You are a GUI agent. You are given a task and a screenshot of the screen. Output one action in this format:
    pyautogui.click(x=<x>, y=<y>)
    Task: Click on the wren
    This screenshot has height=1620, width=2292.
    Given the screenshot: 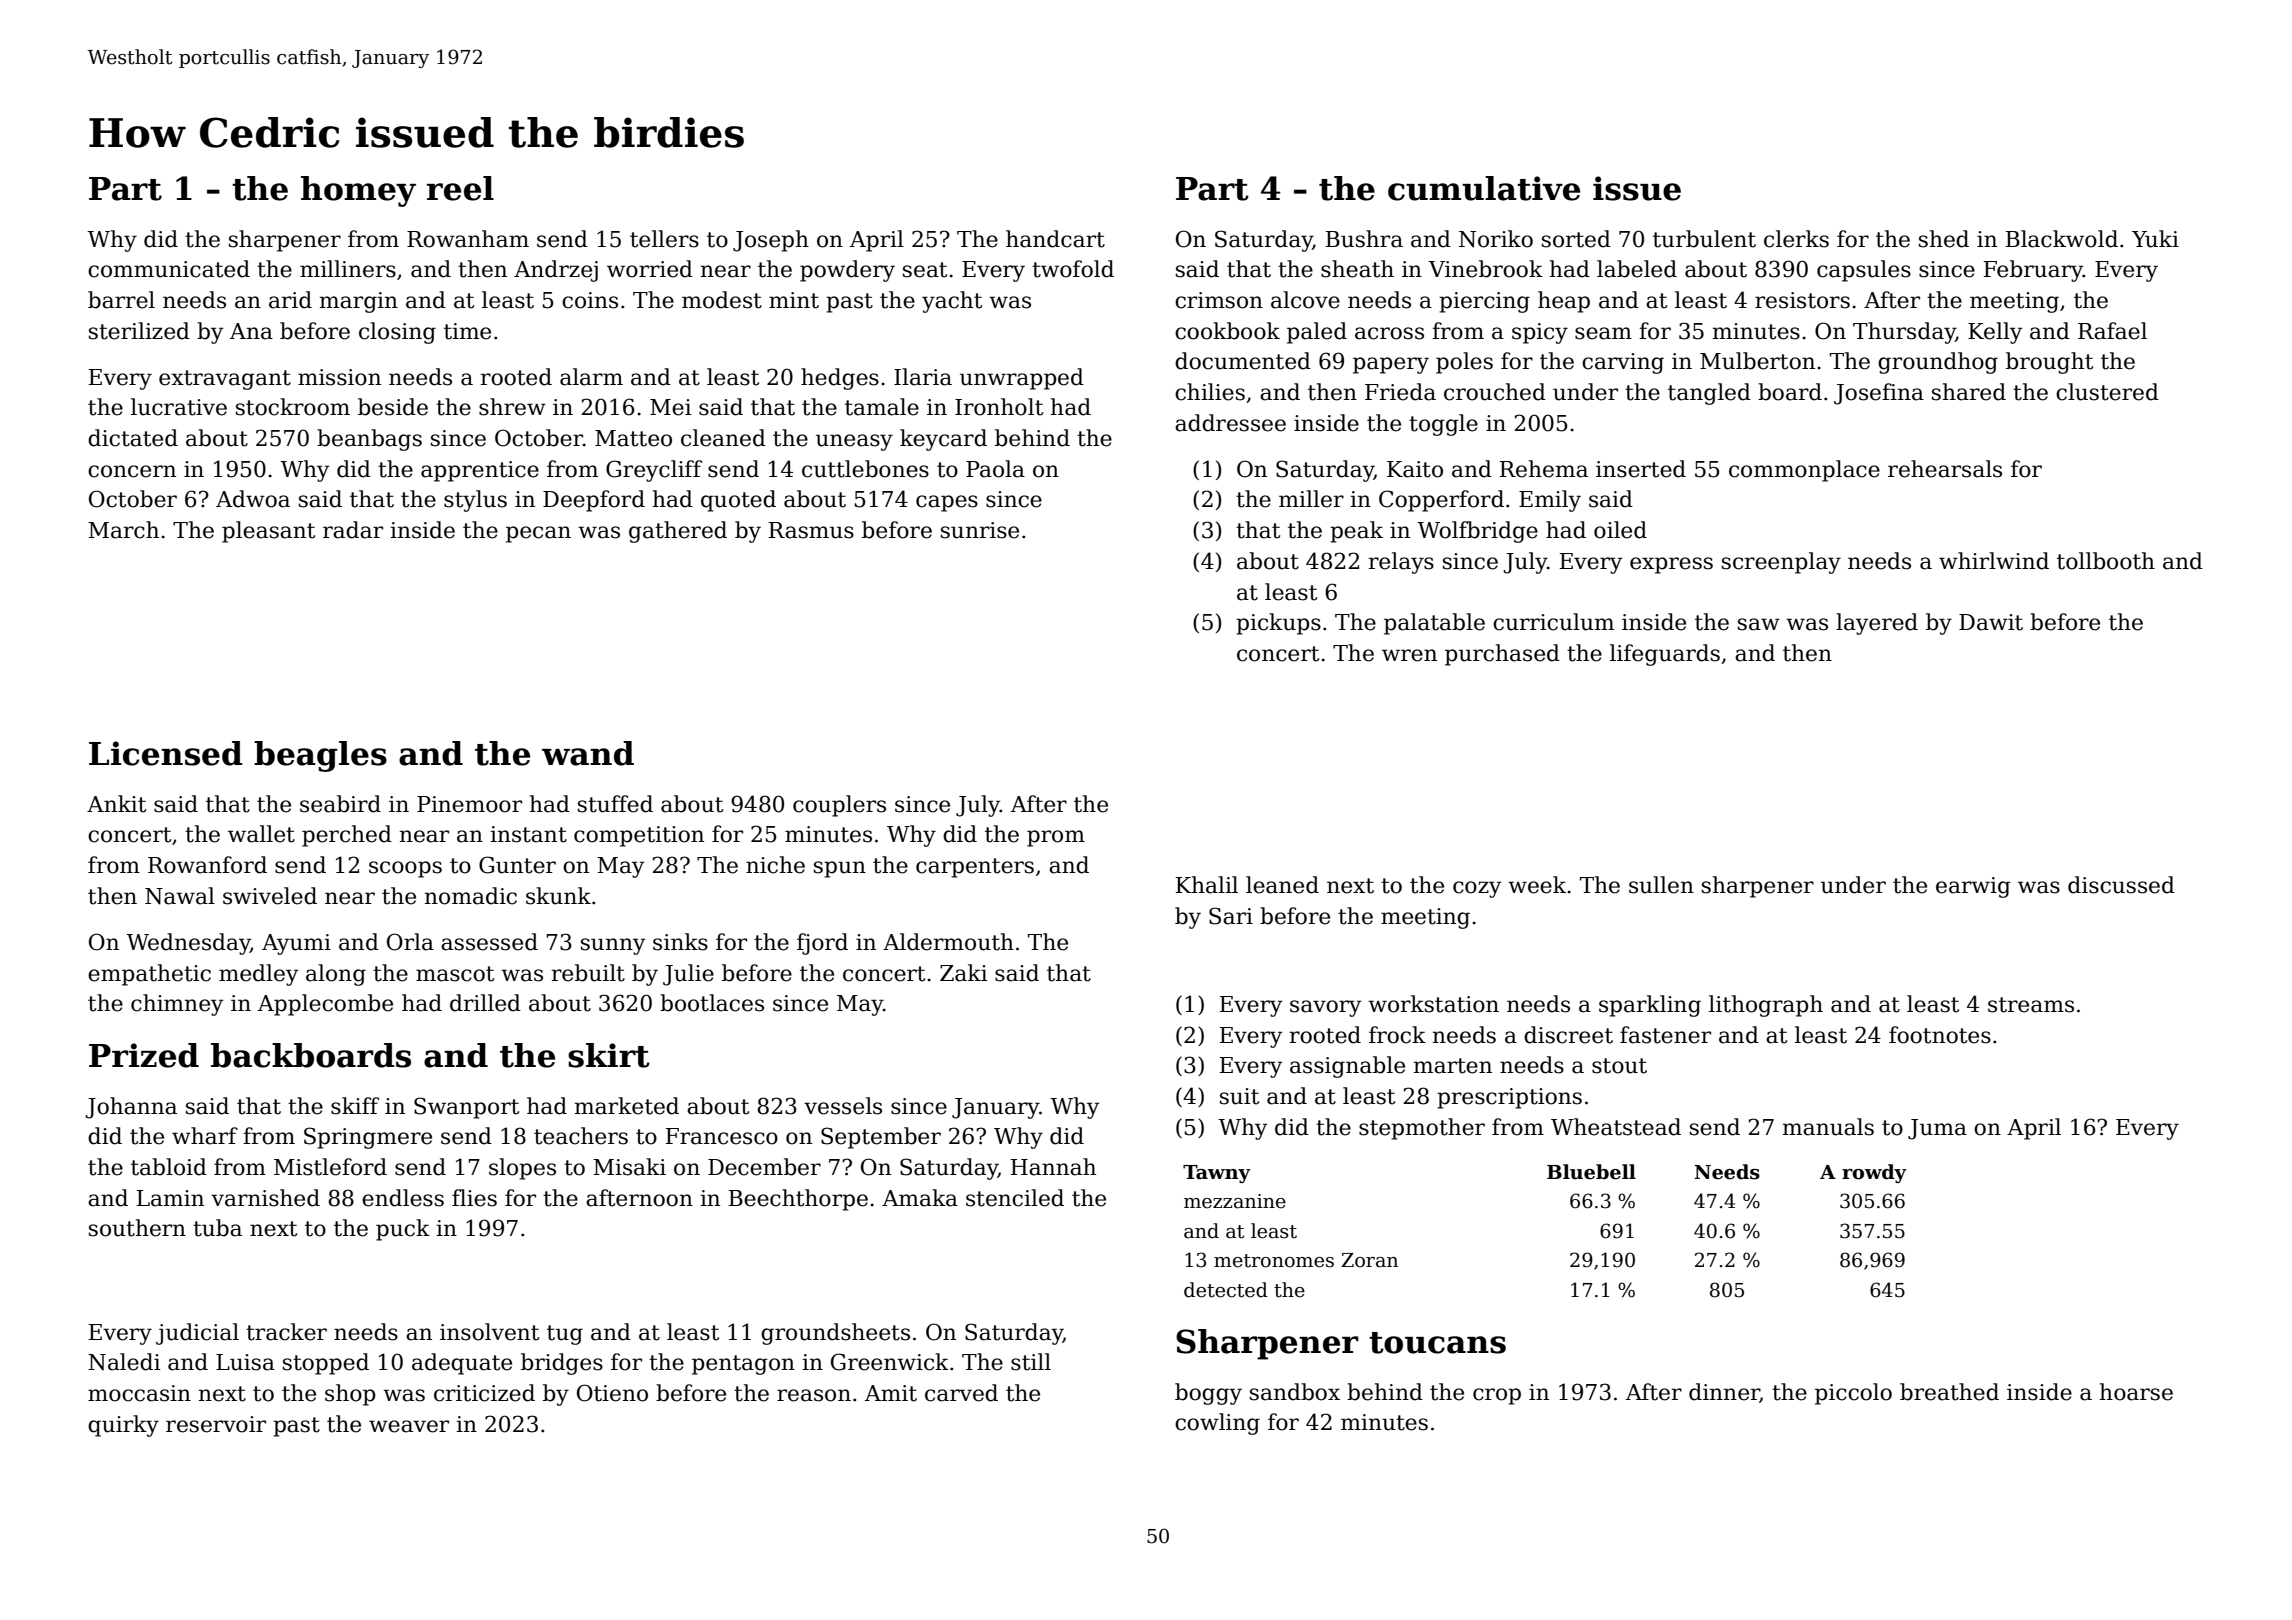 What is the action you would take?
    pyautogui.click(x=1409, y=655)
